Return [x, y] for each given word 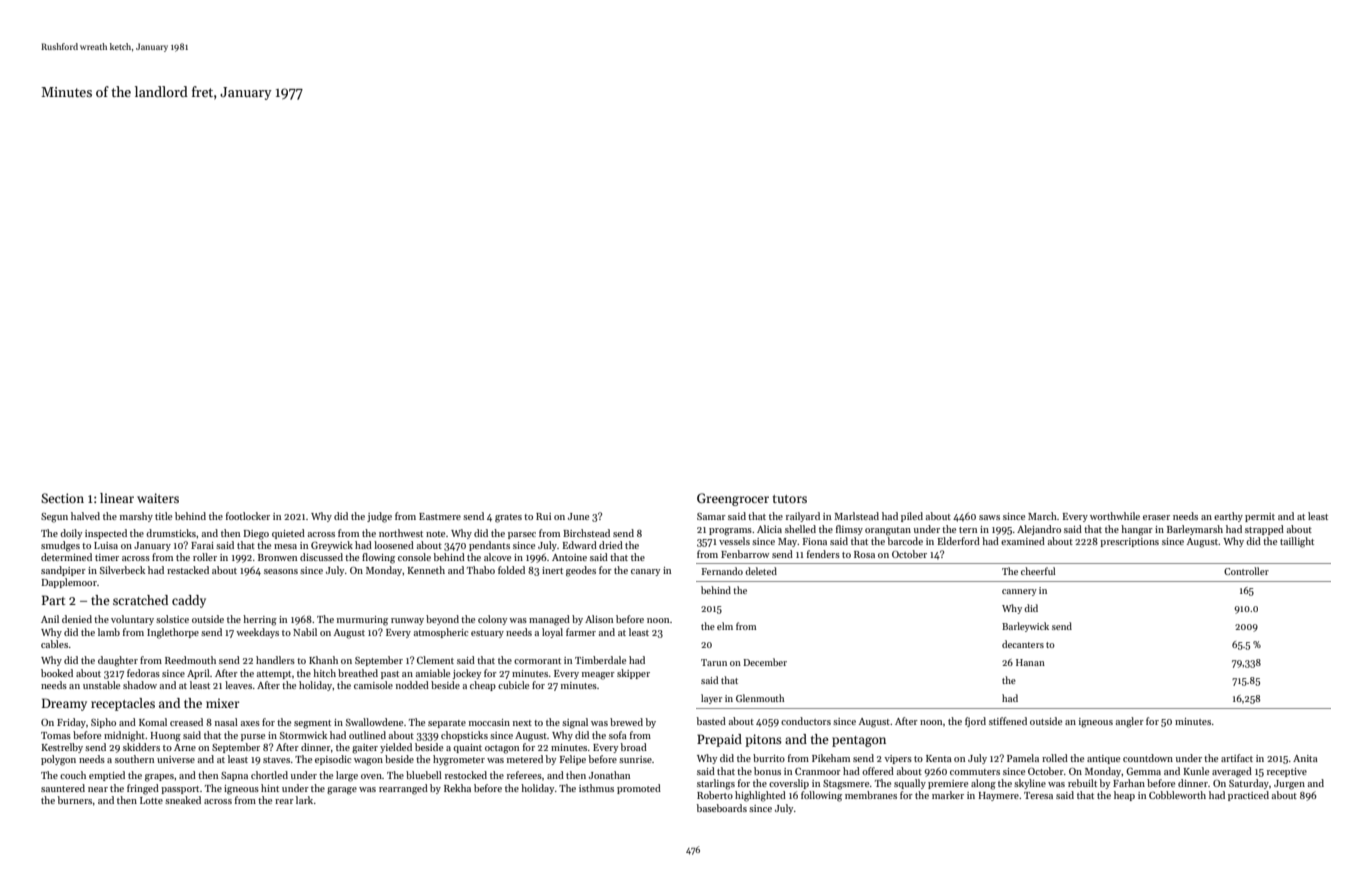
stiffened [1008, 721]
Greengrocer [733, 499]
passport [180, 790]
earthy [1228, 517]
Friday [71, 723]
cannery [1019, 592]
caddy [189, 601]
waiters [158, 498]
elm [725, 626]
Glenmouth [760, 698]
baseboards [722, 808]
